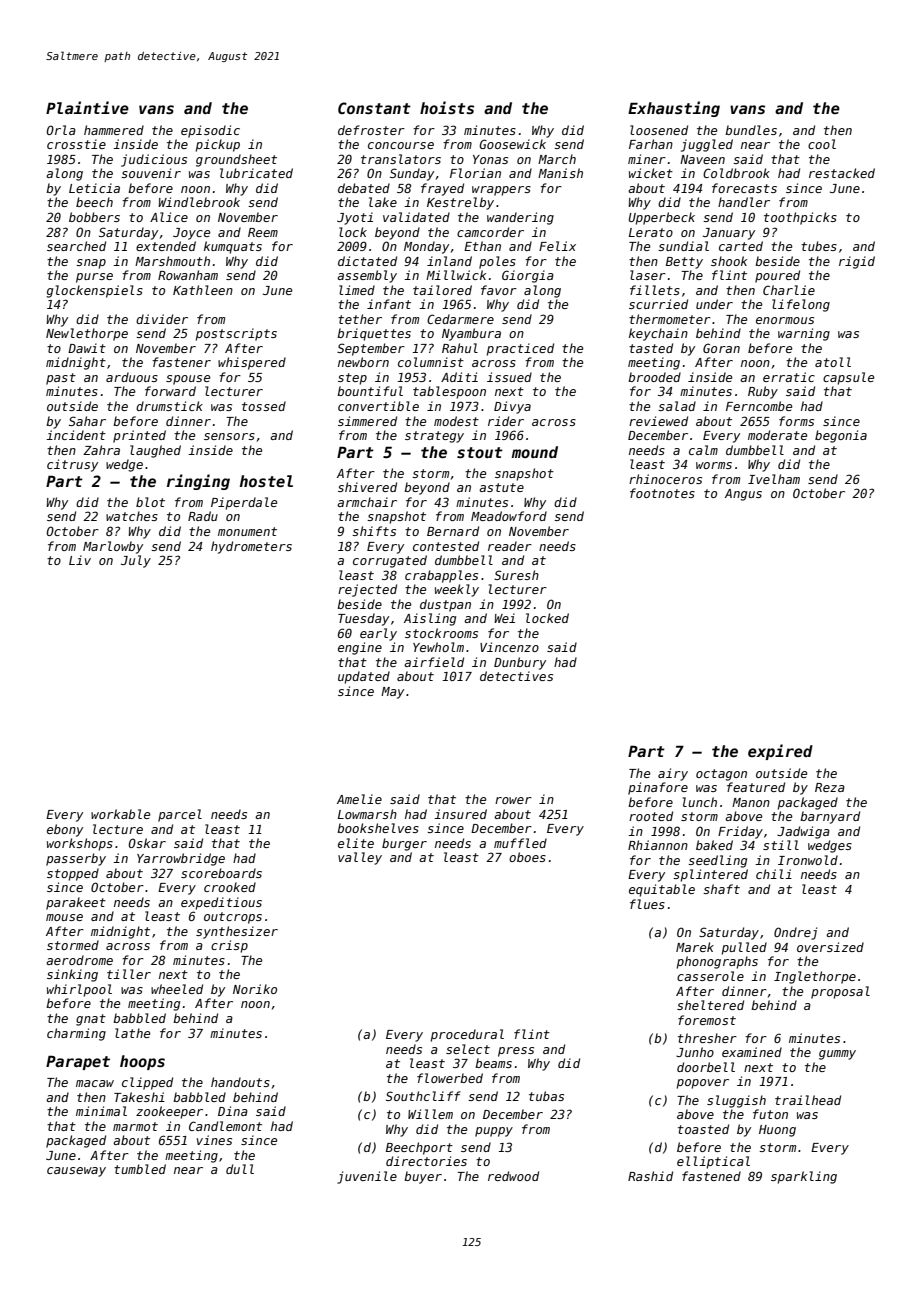 The image size is (924, 1308). What do you see at coordinates (714, 304) in the document?
I see `under` at bounding box center [714, 304].
